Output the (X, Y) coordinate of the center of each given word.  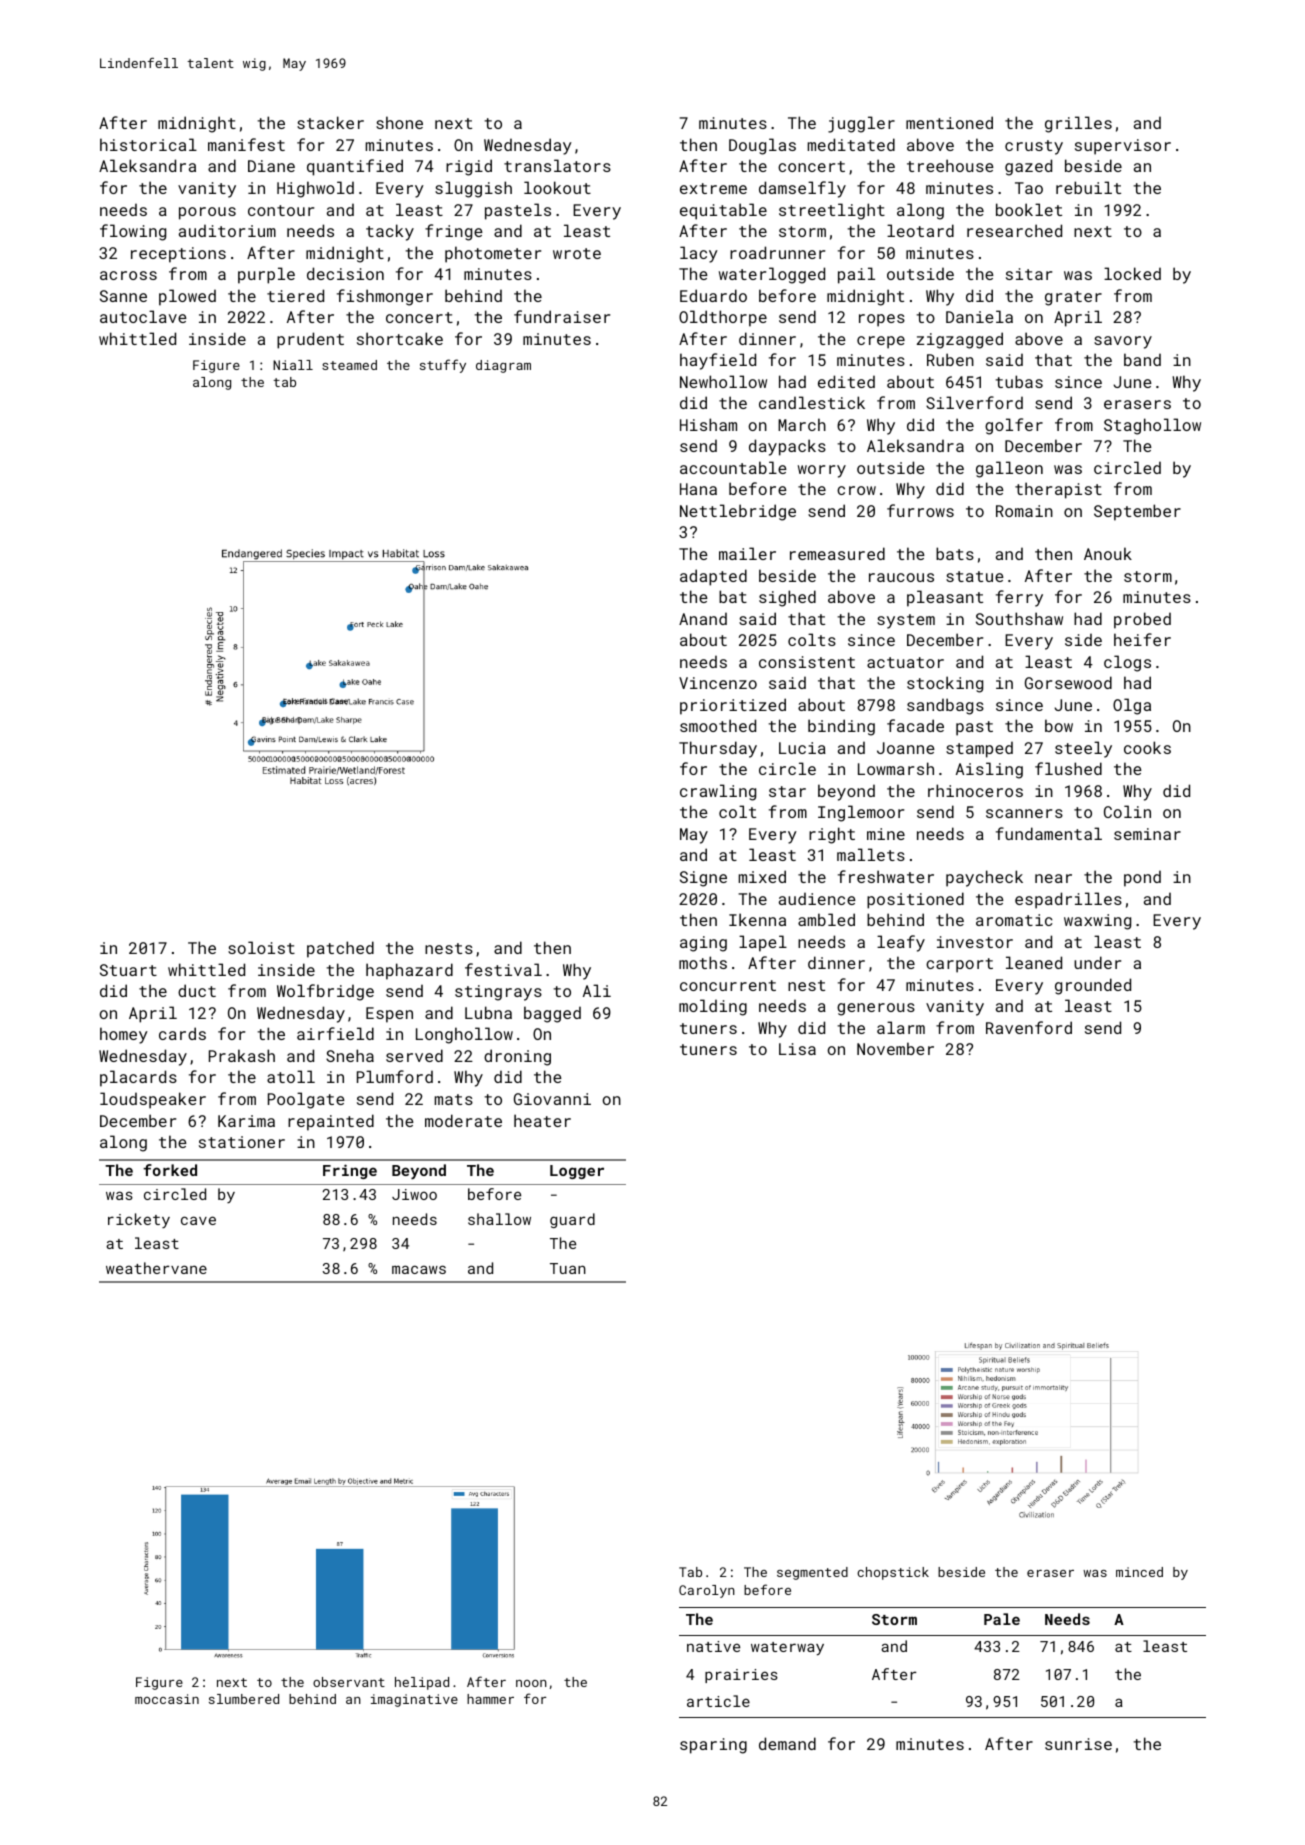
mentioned (949, 122)
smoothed (718, 725)
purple (266, 275)
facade (915, 725)
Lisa (797, 1049)
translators (557, 165)
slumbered (244, 1699)
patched (340, 949)
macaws (419, 1269)
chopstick (893, 1573)
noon (531, 1683)
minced (1139, 1572)
